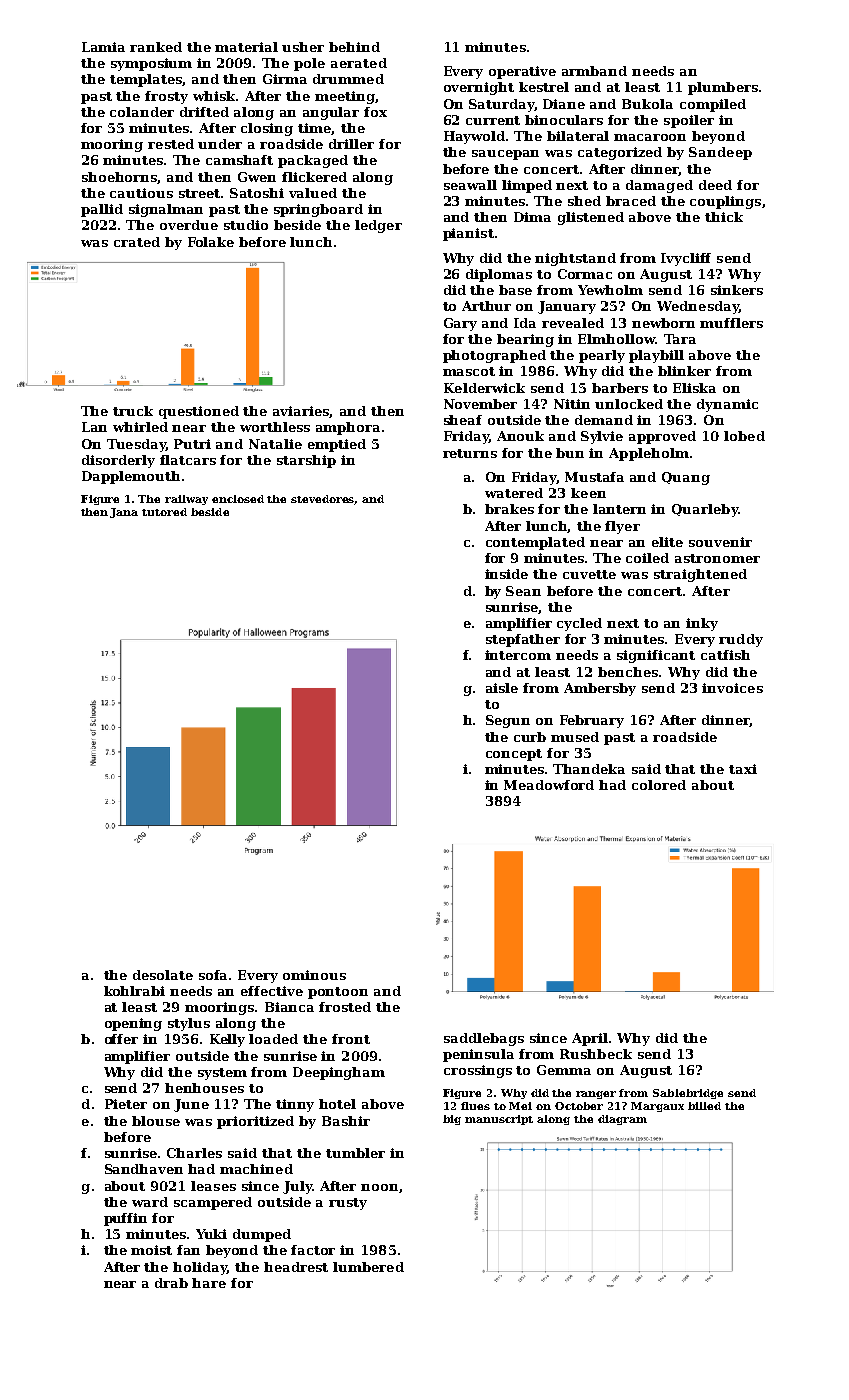 Image resolution: width=849 pixels, height=1400 pixels. What do you see at coordinates (323, 500) in the screenshot?
I see `stevedores` at bounding box center [323, 500].
